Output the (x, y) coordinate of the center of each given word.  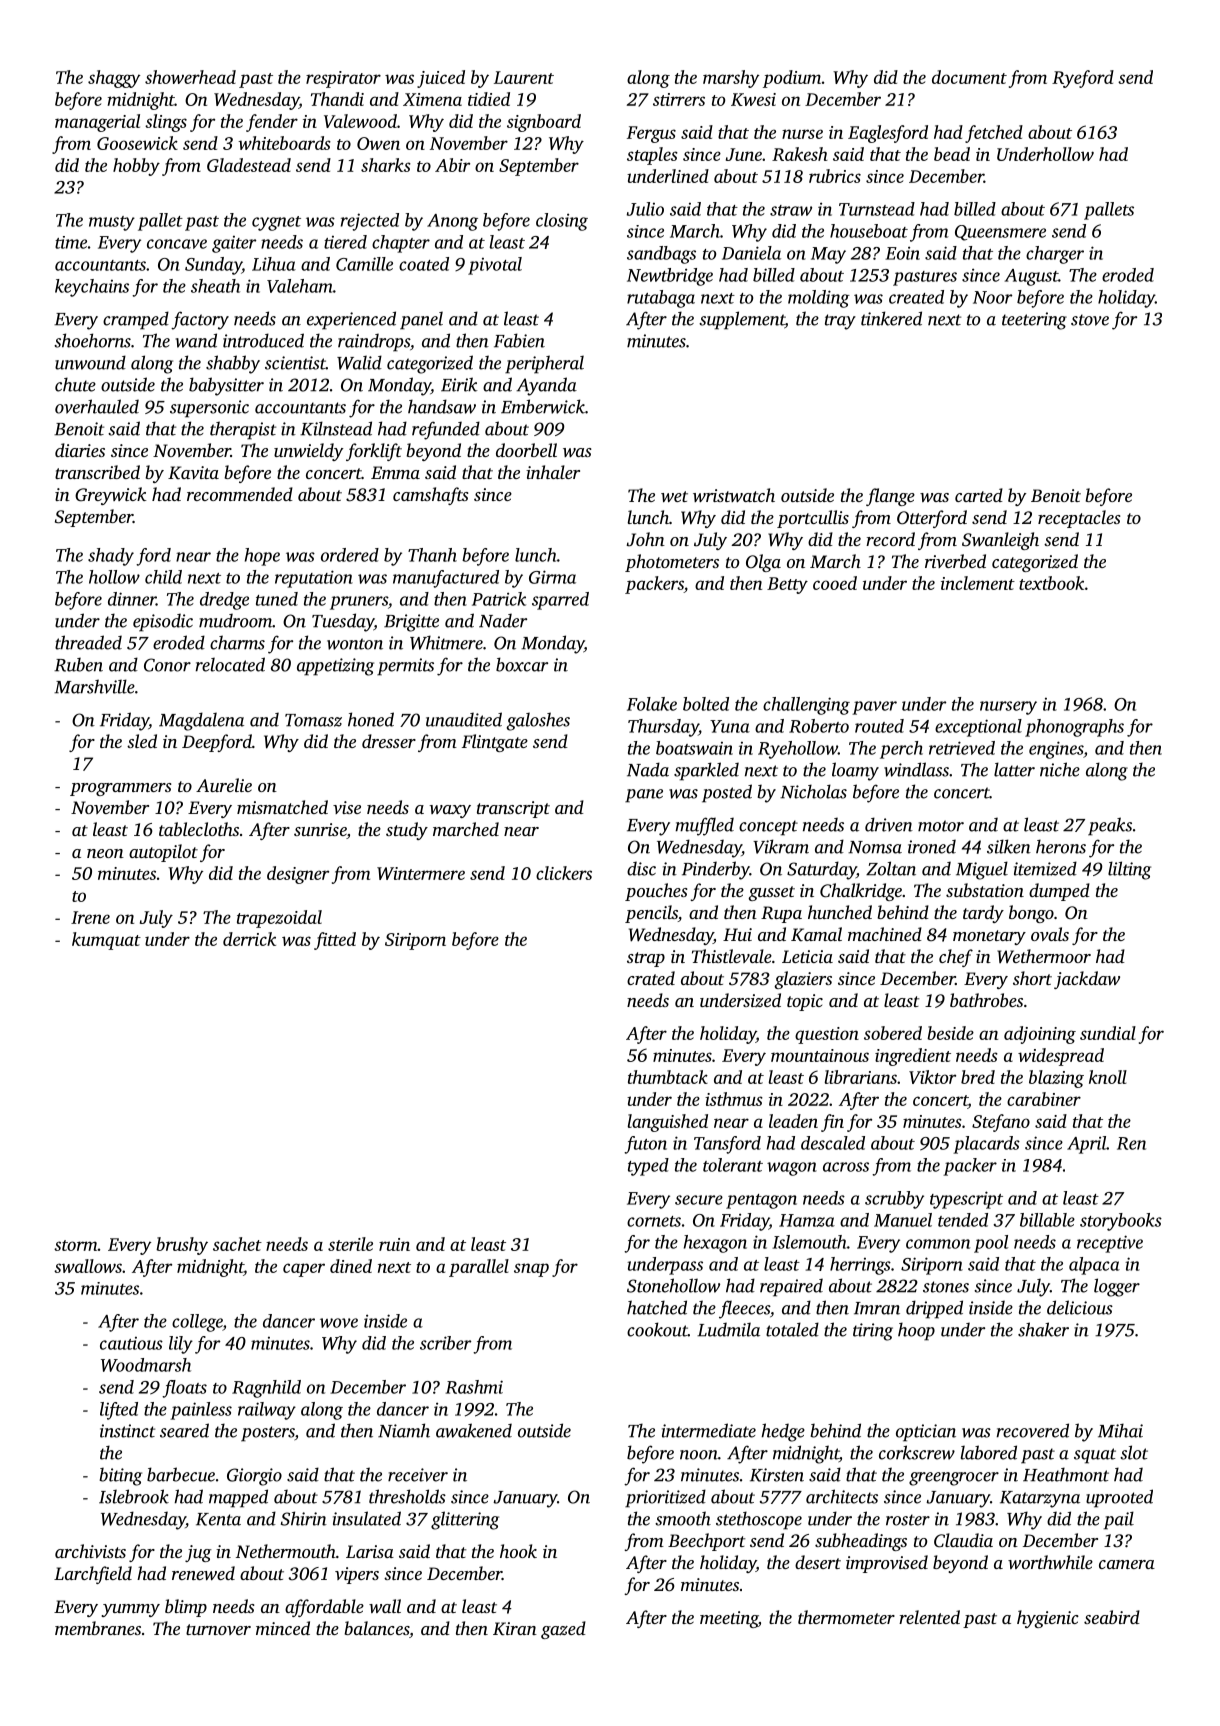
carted (979, 495)
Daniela (751, 253)
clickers (564, 873)
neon (105, 853)
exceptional (978, 728)
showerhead (190, 77)
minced (283, 1628)
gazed (563, 1630)
